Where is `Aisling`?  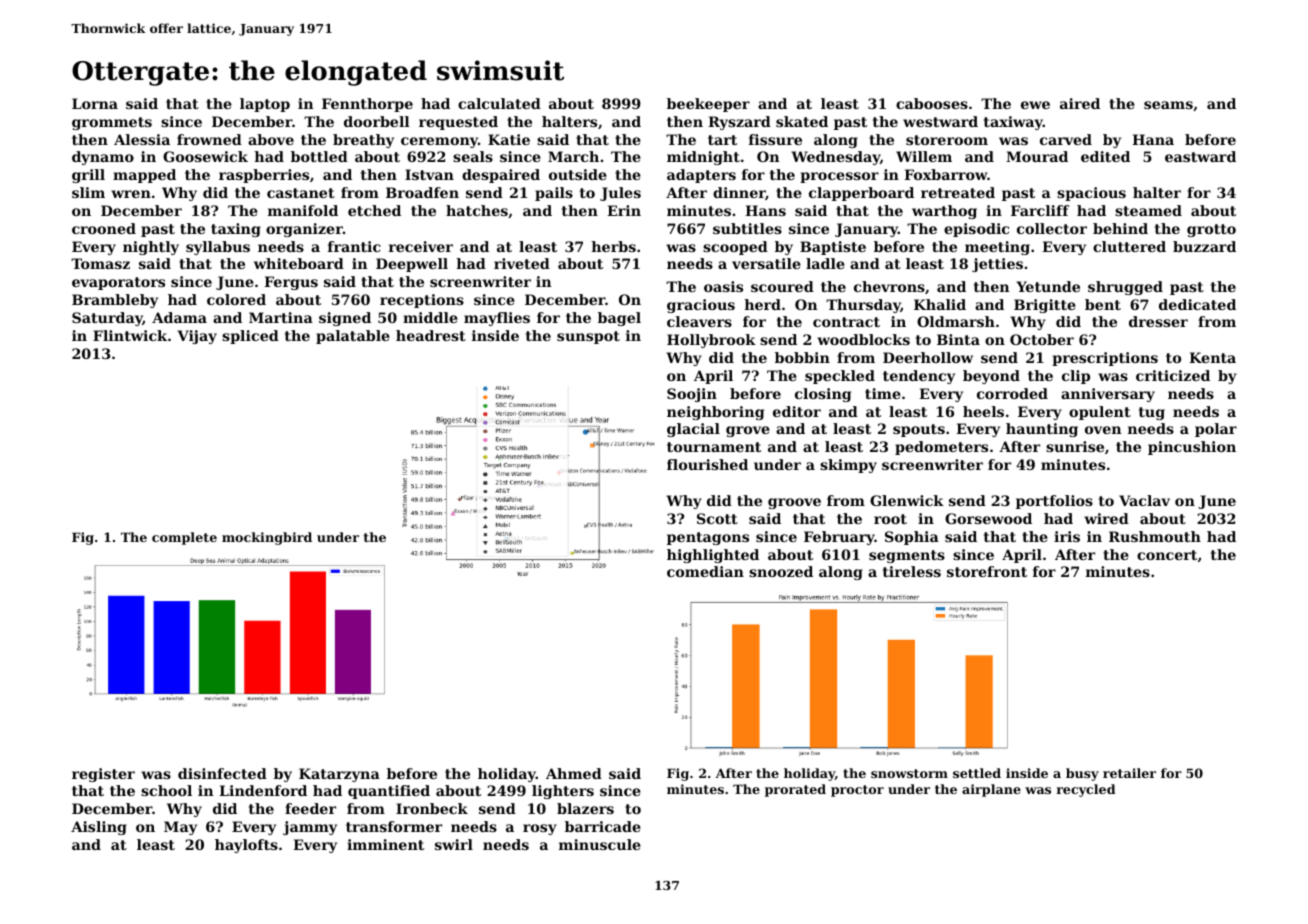 Aisling is located at coordinates (99, 828).
